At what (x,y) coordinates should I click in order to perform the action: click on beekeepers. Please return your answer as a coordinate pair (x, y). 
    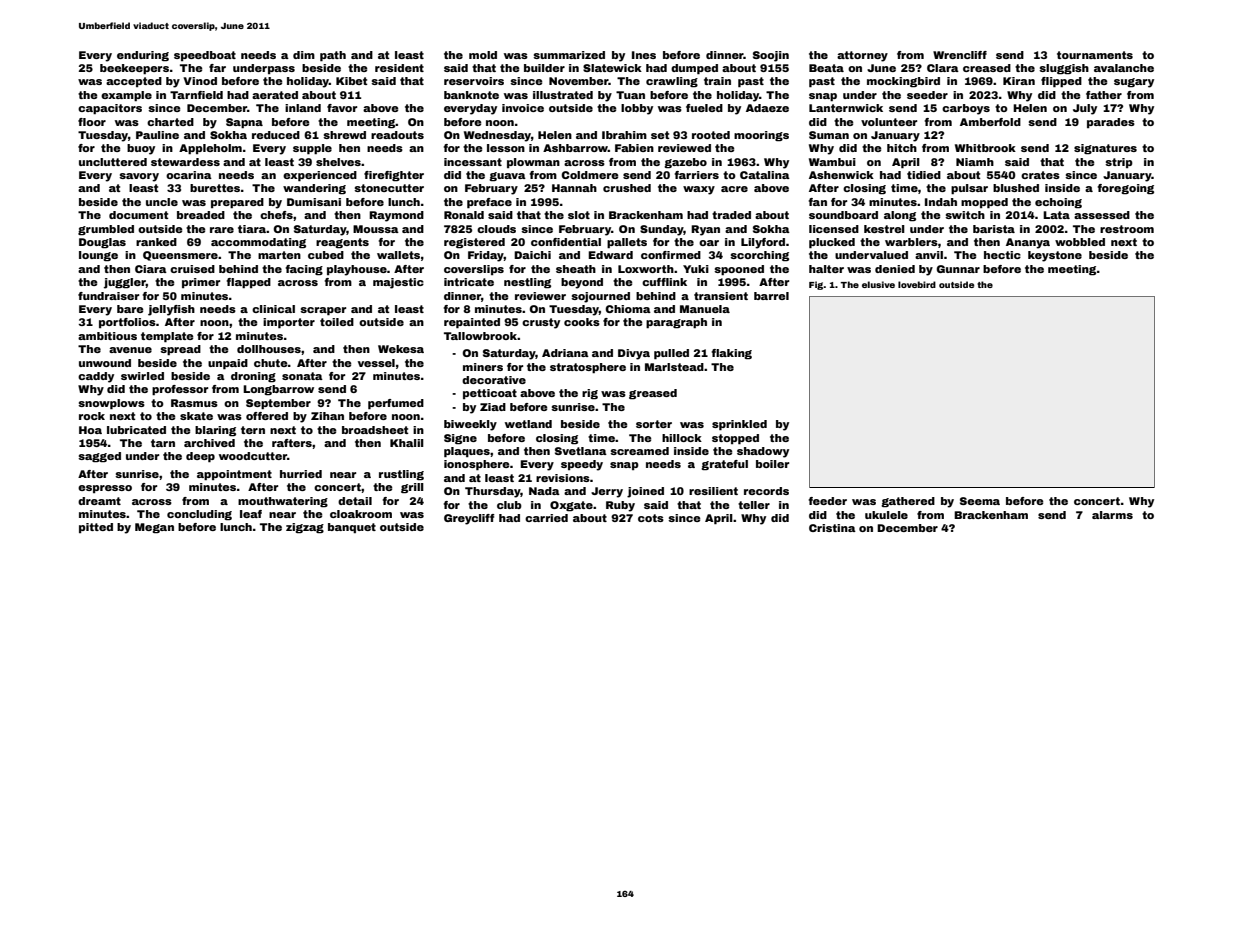
    Looking at the image, I should click on (134, 69).
